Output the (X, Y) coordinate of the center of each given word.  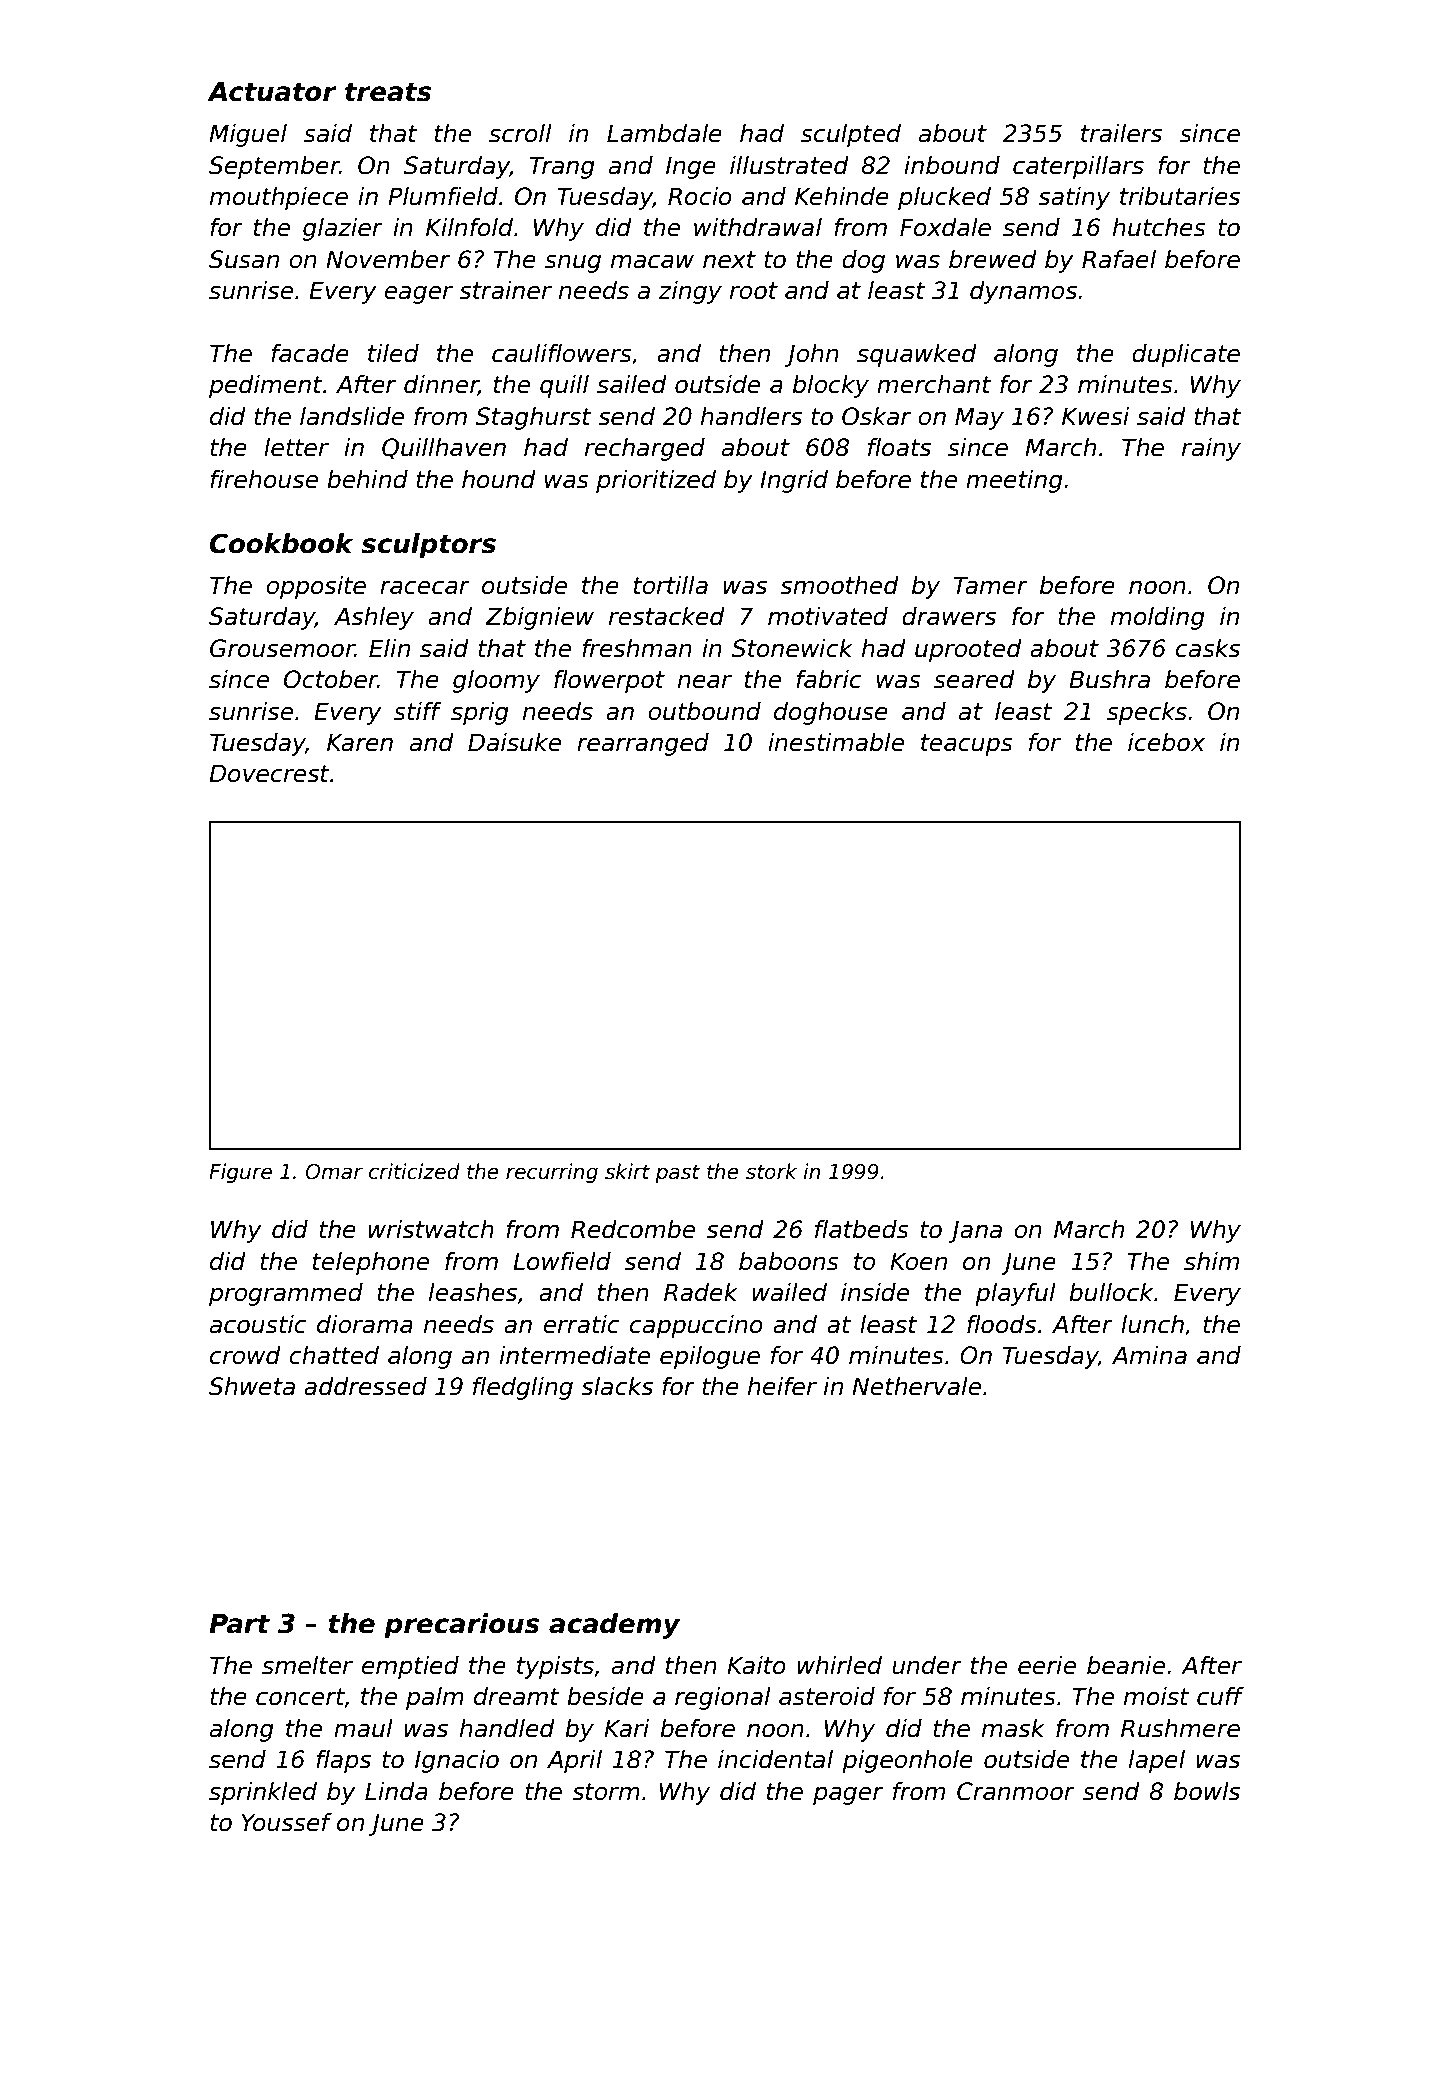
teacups (967, 745)
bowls (1207, 1791)
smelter (307, 1665)
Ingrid (794, 481)
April (574, 1761)
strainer (505, 290)
